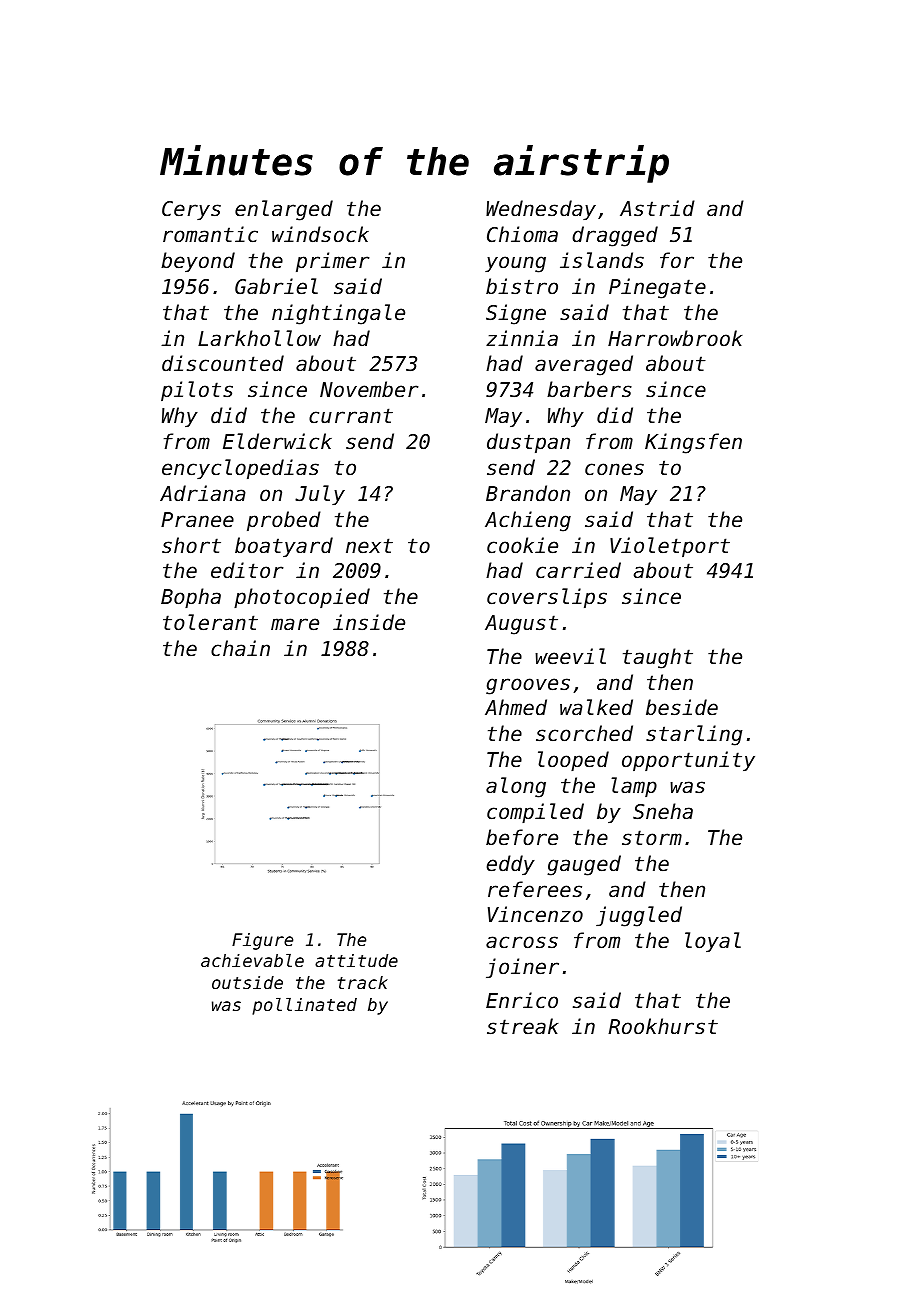  Describe the element at coordinates (523, 1026) in the screenshot. I see `streak` at that location.
